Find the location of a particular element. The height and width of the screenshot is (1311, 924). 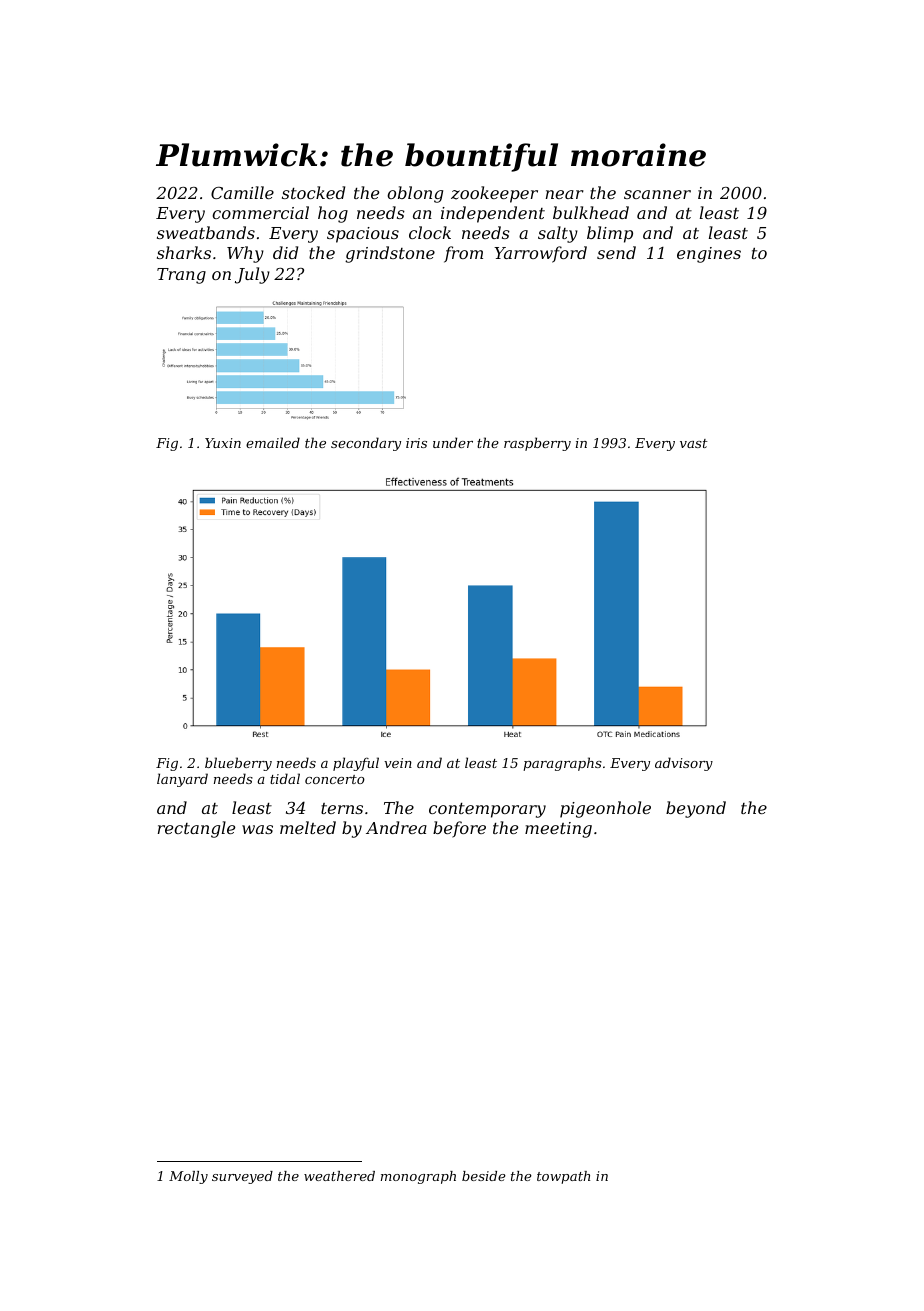

vein is located at coordinates (398, 763).
